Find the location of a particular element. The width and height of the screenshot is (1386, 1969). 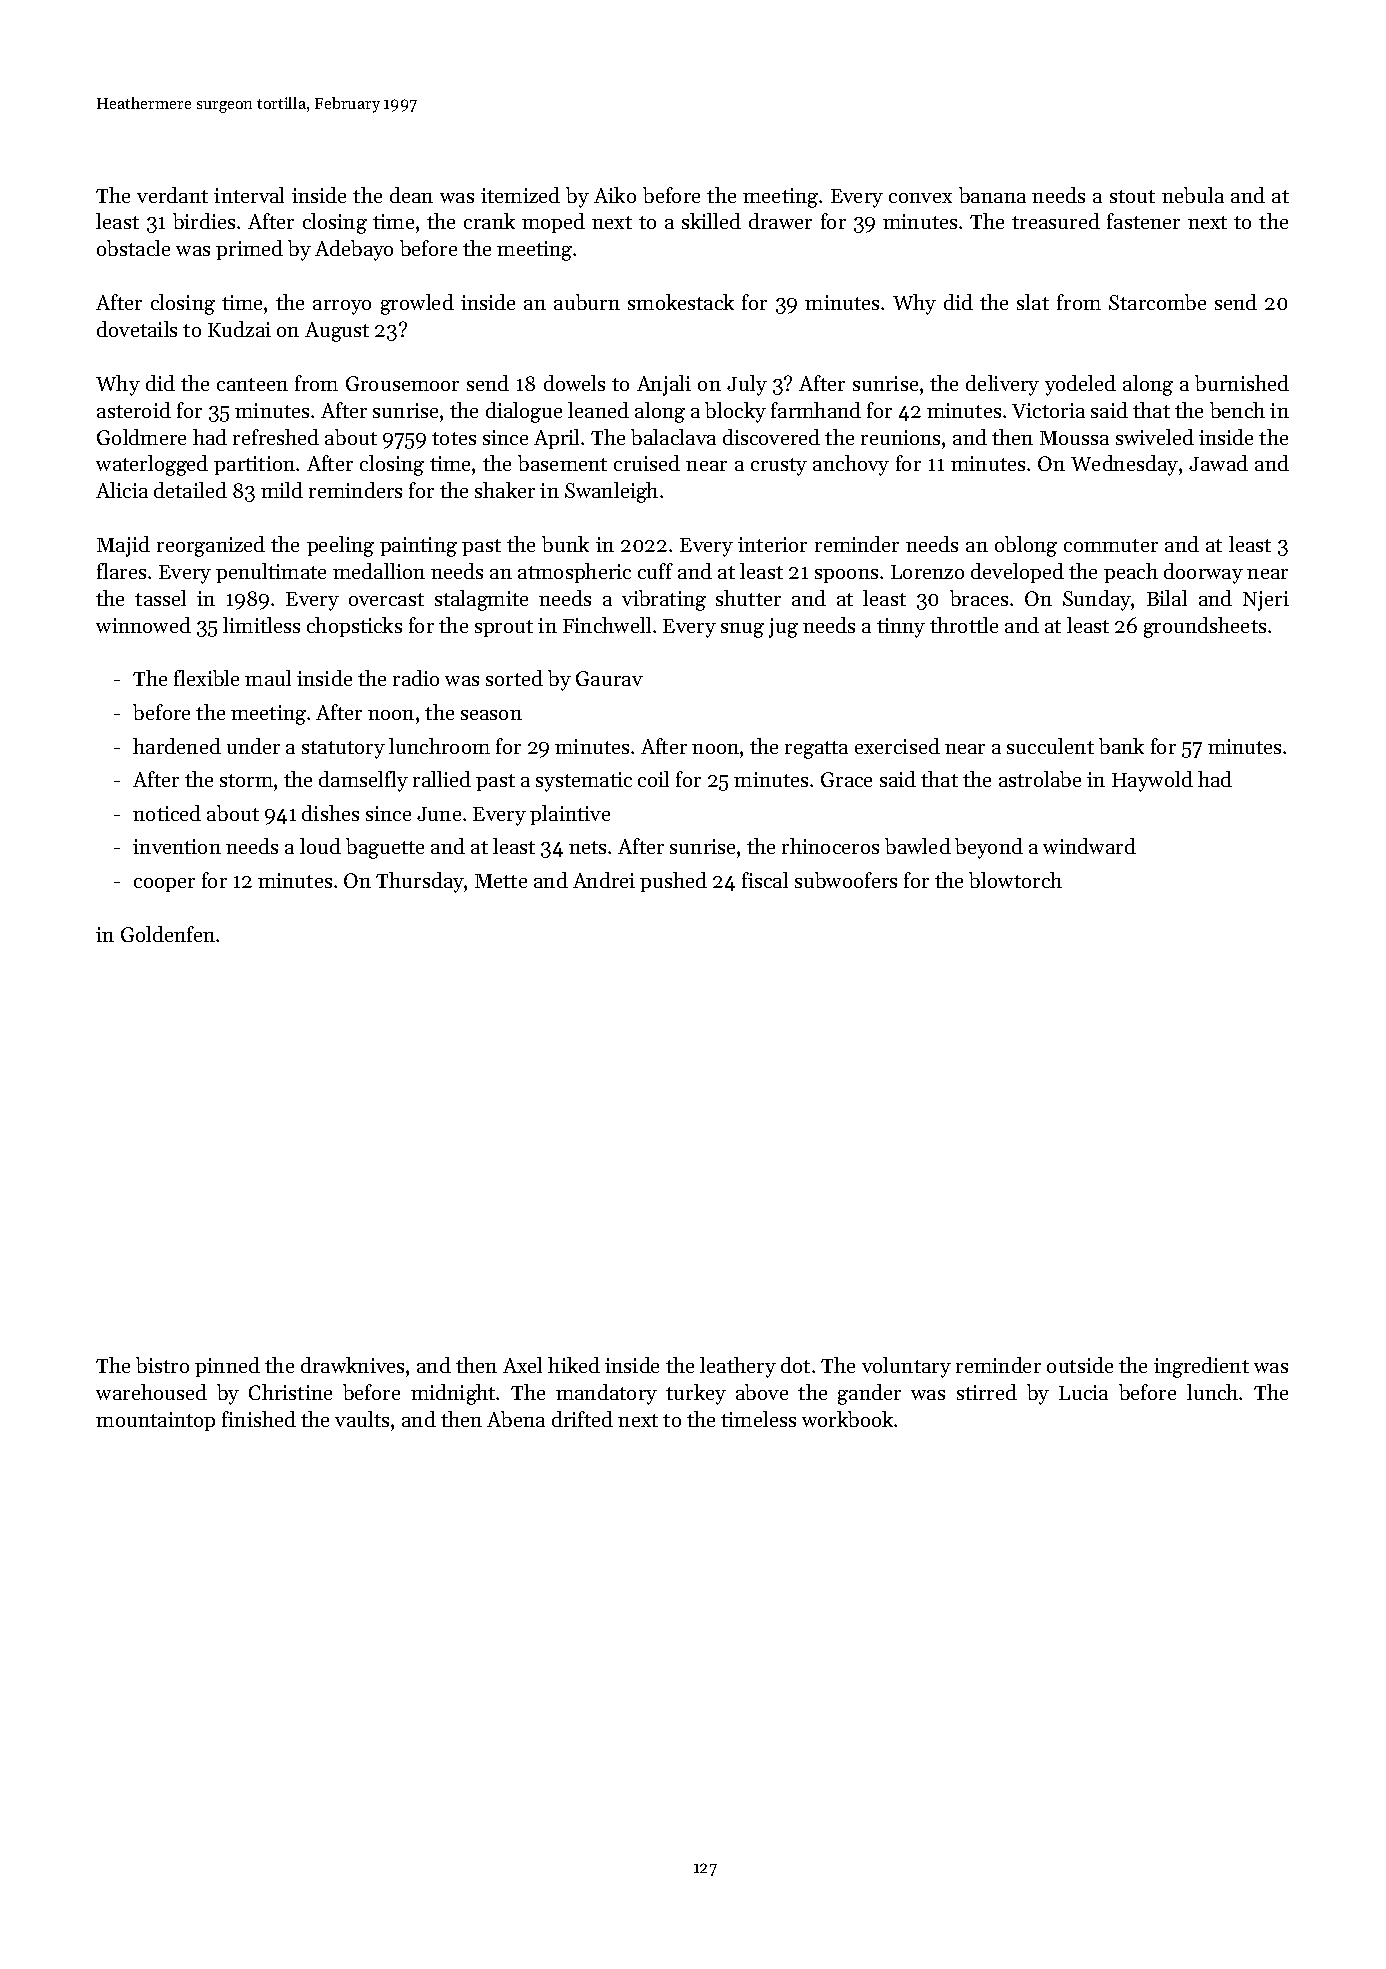

smokestack is located at coordinates (681, 302).
